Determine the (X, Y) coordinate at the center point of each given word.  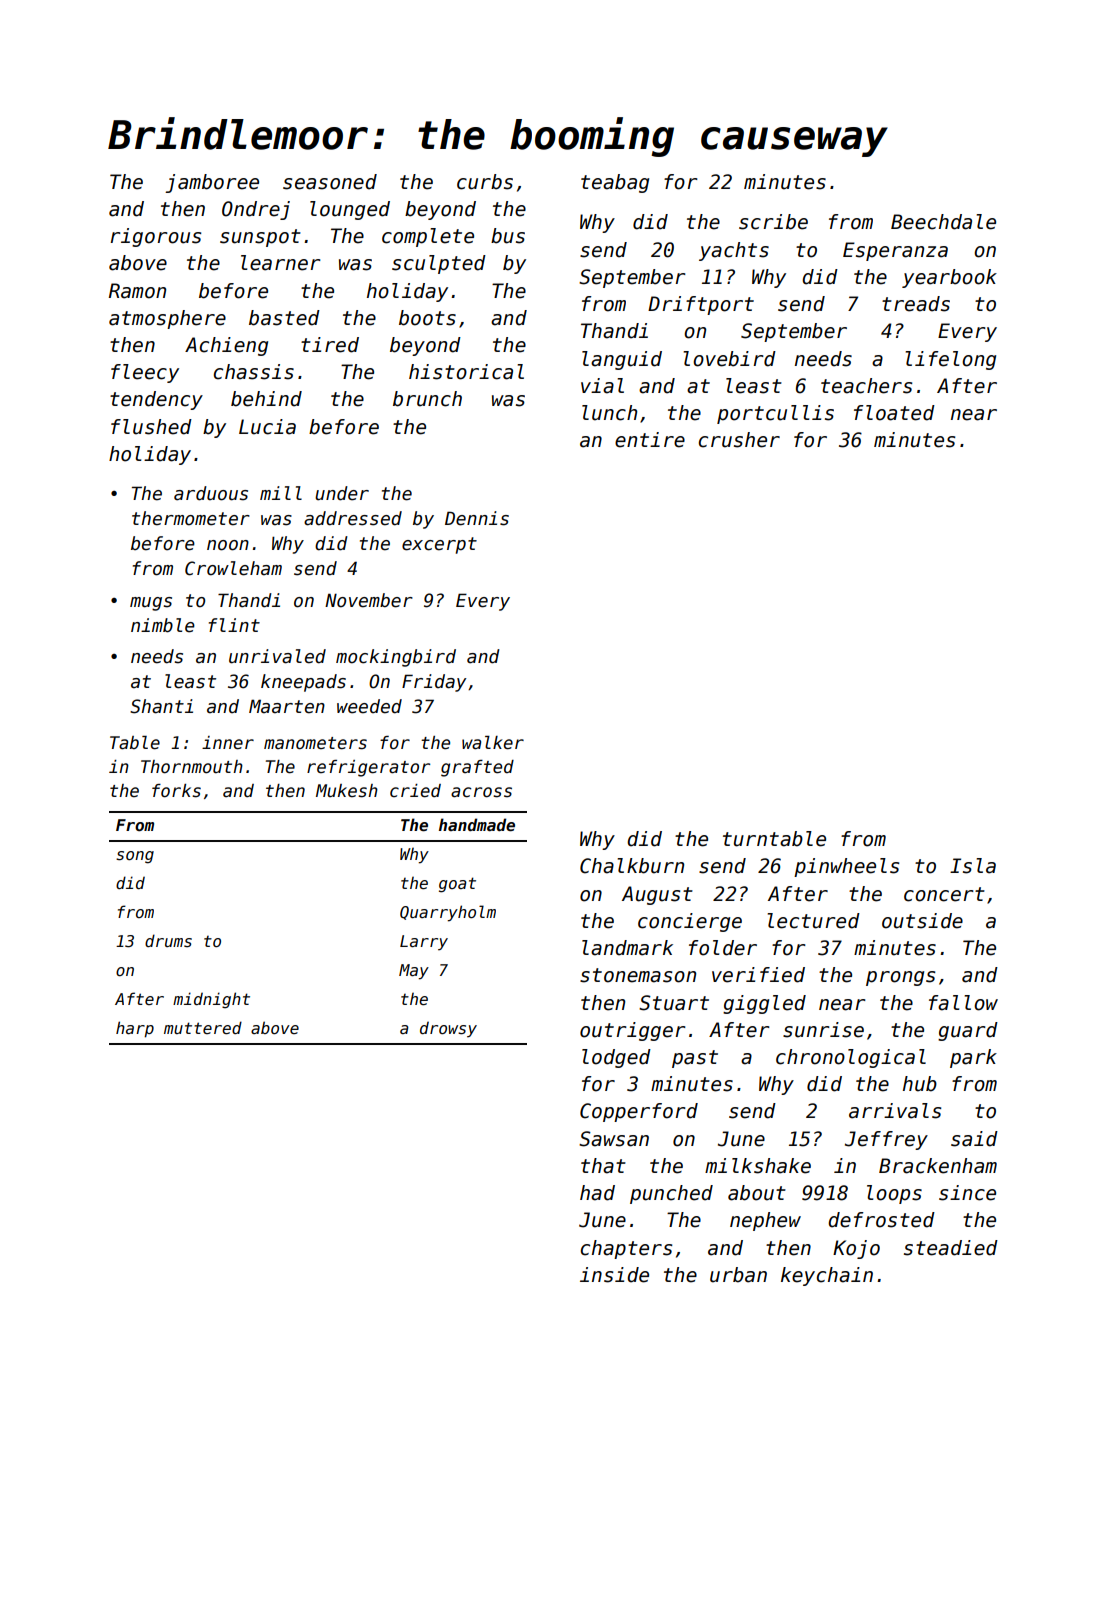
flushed (151, 427)
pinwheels (846, 867)
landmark (627, 948)
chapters (626, 1249)
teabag (615, 183)
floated (894, 413)
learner (281, 263)
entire (650, 440)
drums (168, 940)
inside (614, 1275)
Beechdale (943, 222)
